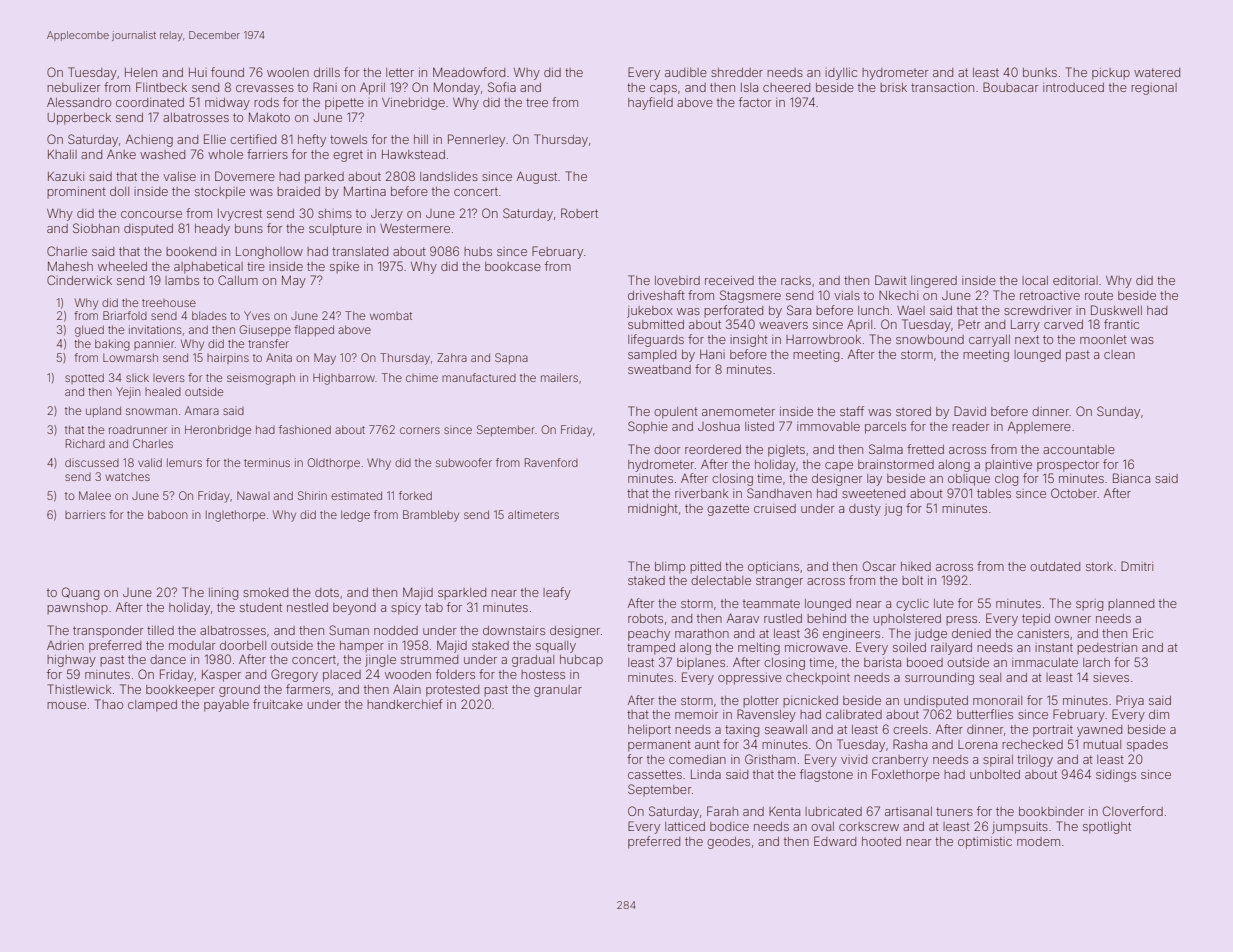  What do you see at coordinates (452, 691) in the screenshot?
I see `protested` at bounding box center [452, 691].
